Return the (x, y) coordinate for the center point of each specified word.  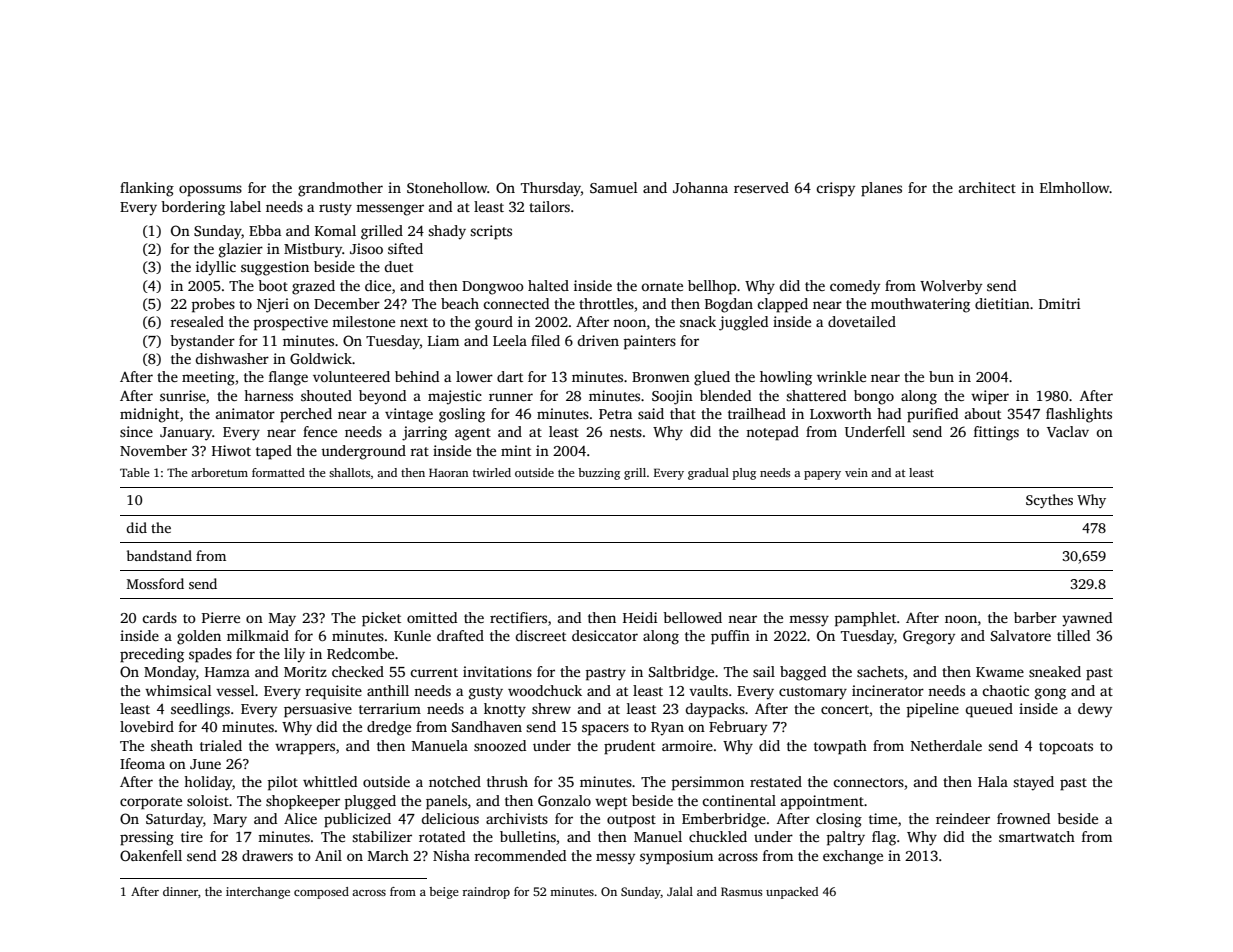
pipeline (933, 710)
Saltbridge (681, 673)
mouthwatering (920, 305)
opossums (210, 191)
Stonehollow (447, 187)
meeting (208, 378)
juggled (743, 323)
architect (987, 187)
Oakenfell (151, 855)
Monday (170, 673)
